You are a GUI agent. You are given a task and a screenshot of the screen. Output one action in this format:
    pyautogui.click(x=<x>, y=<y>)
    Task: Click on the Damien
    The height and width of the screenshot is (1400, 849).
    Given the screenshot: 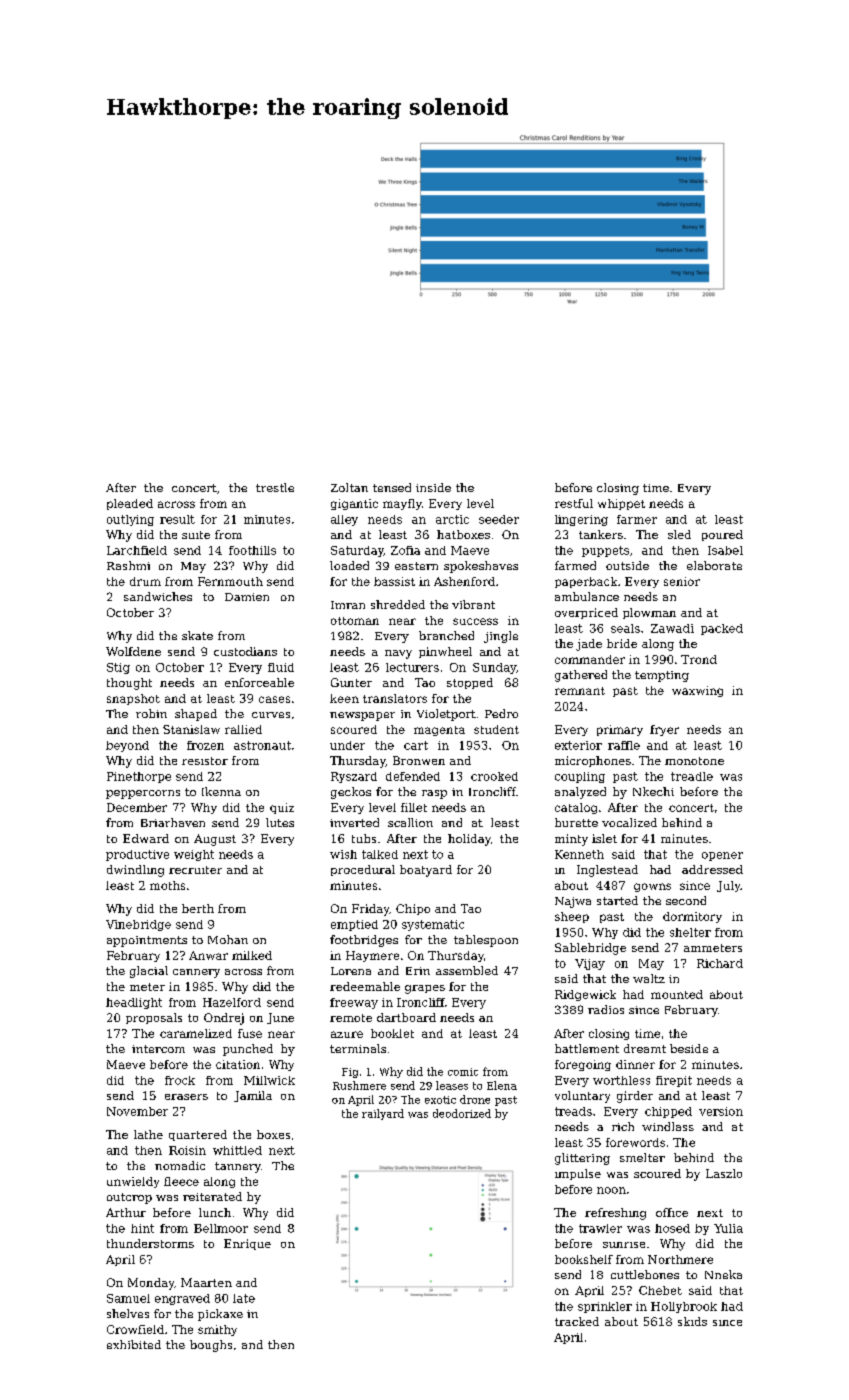 What is the action you would take?
    pyautogui.click(x=247, y=597)
